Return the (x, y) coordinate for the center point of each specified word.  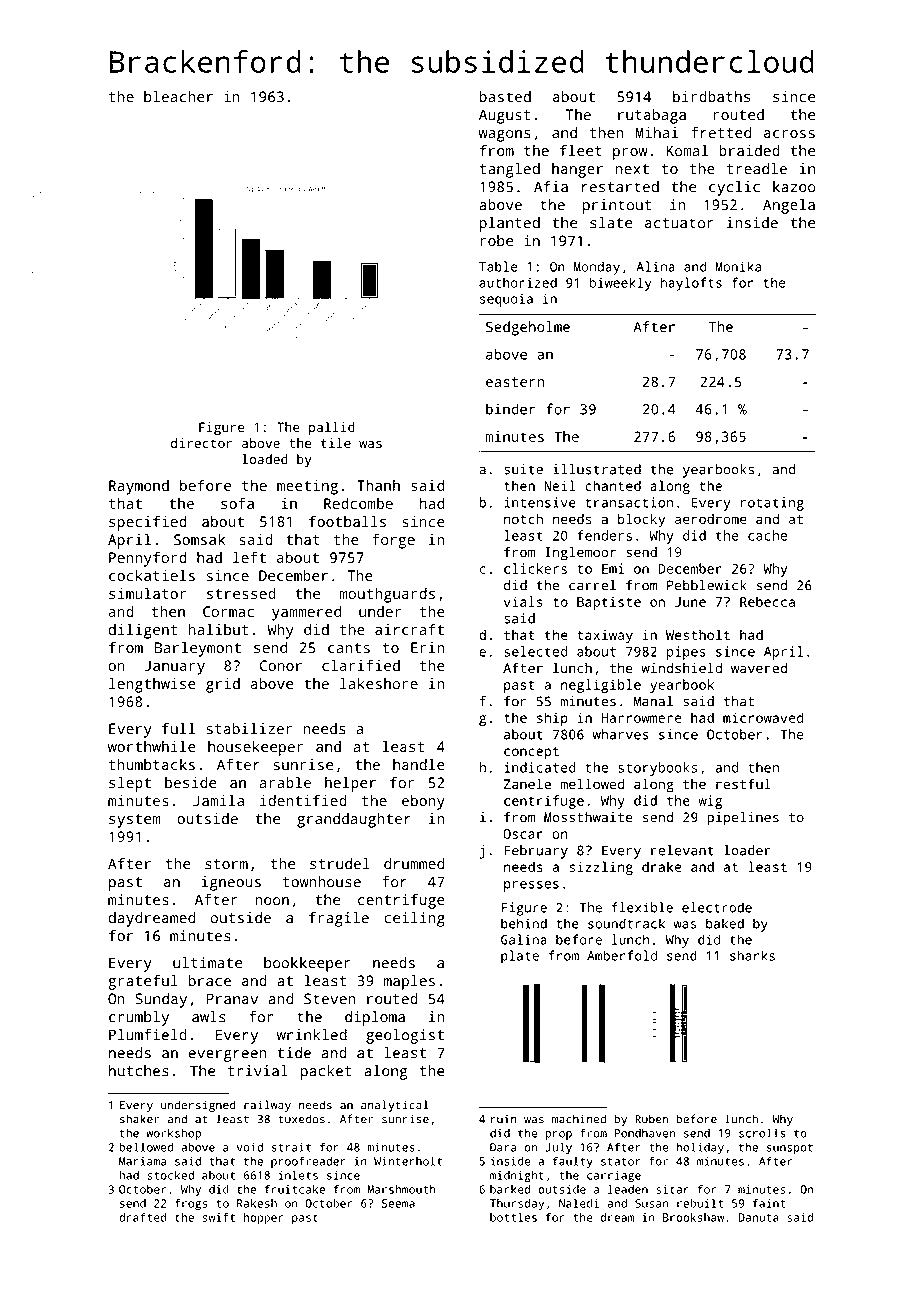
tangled (510, 170)
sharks (752, 955)
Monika (738, 266)
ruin (504, 1119)
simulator (147, 593)
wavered (759, 668)
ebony (423, 802)
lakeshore (379, 684)
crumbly (139, 1018)
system (135, 821)
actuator (679, 223)
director (201, 443)
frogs (191, 1204)
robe (496, 241)
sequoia (506, 300)
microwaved (763, 717)
